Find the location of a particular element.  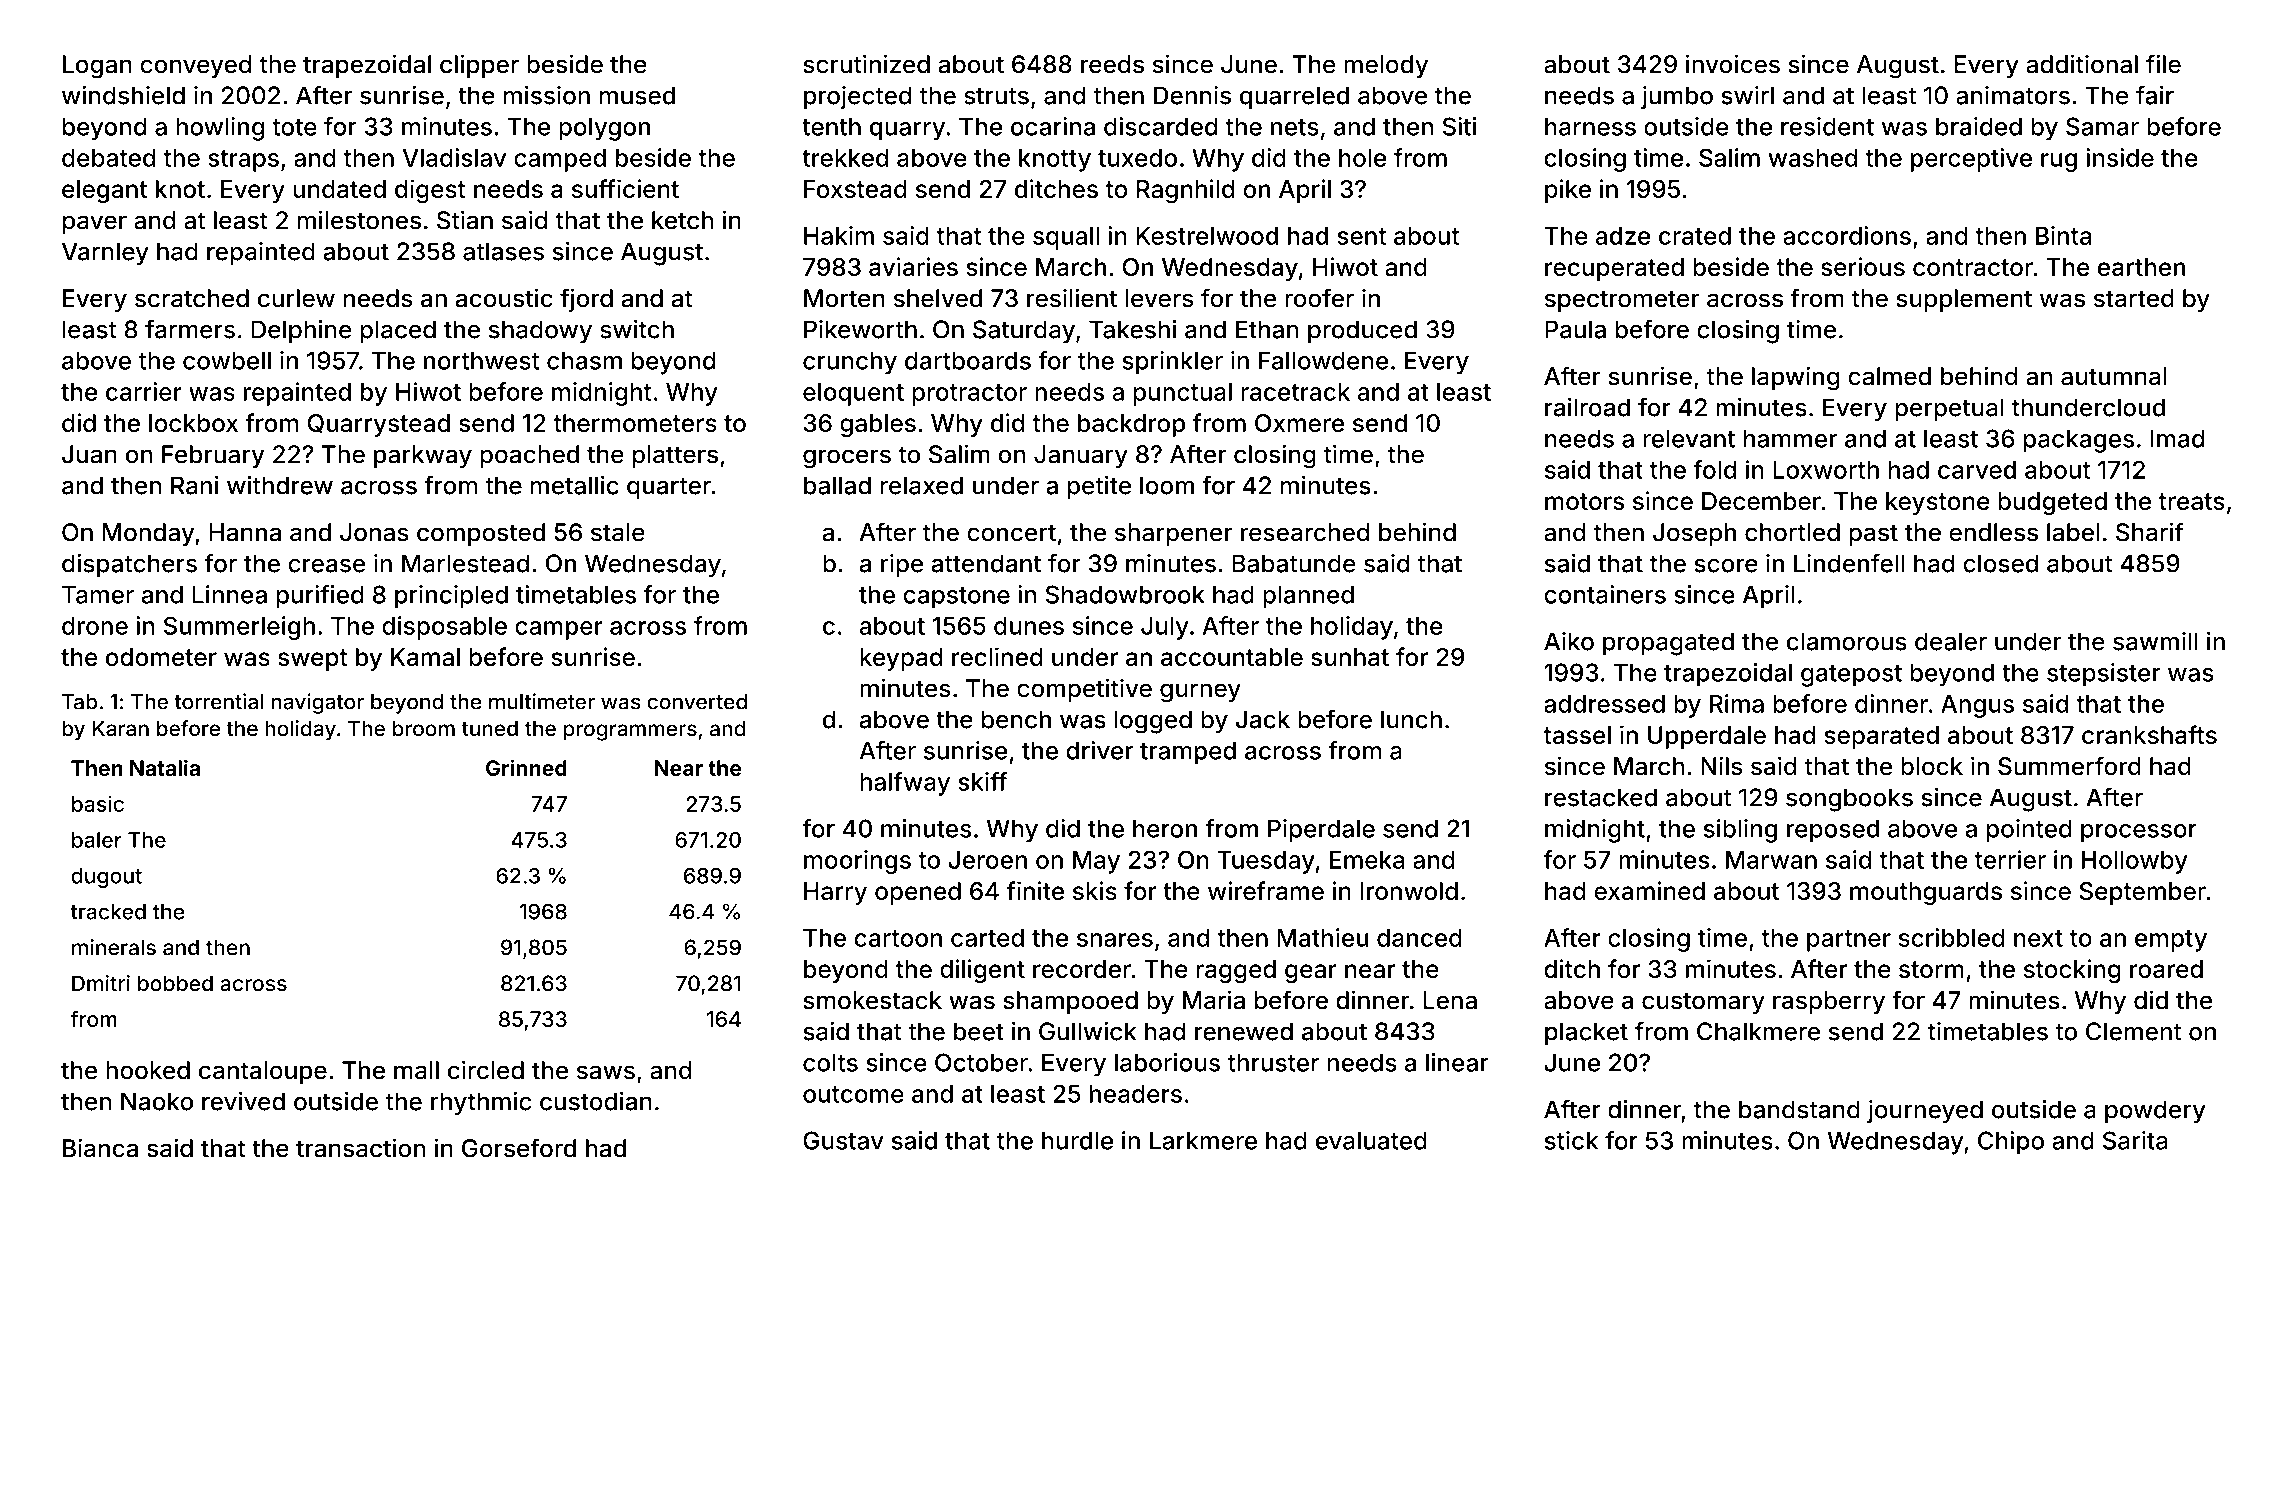

Chipo is located at coordinates (2011, 1143).
